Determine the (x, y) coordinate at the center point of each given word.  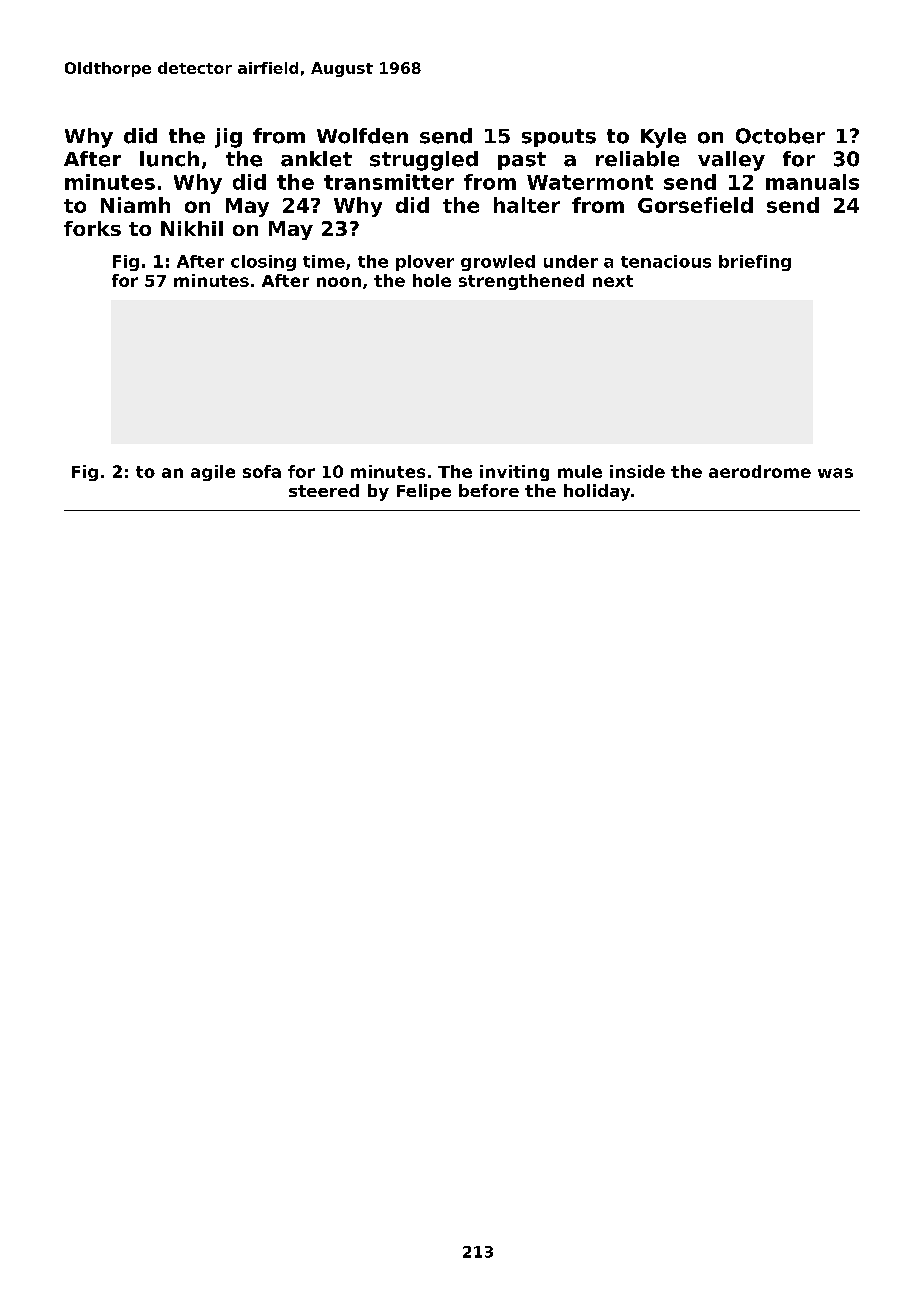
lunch (169, 159)
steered (324, 490)
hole (432, 280)
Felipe (424, 492)
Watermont (590, 182)
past (522, 161)
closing (263, 263)
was (835, 473)
